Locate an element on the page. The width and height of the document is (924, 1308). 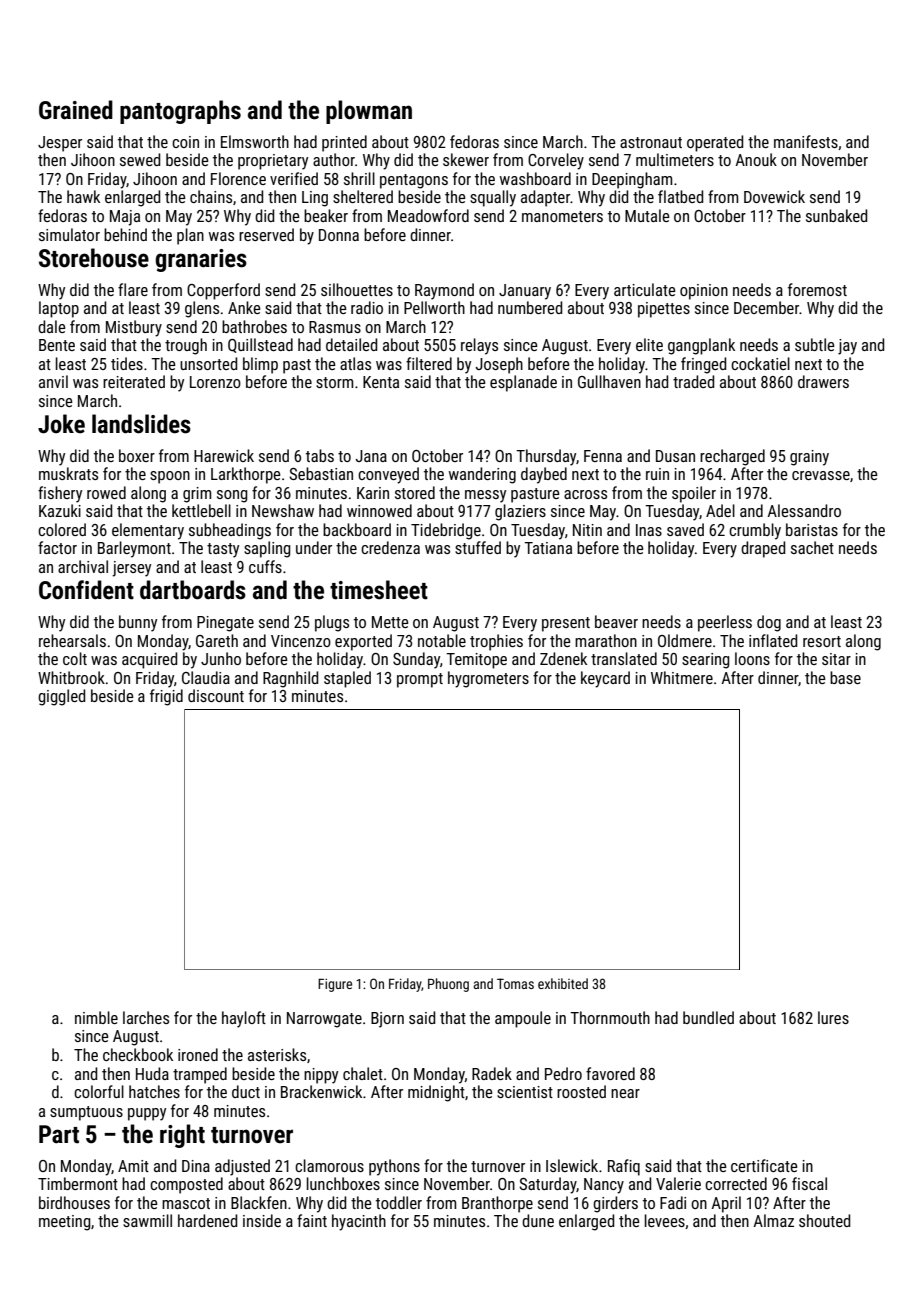
bathrobes is located at coordinates (254, 326).
